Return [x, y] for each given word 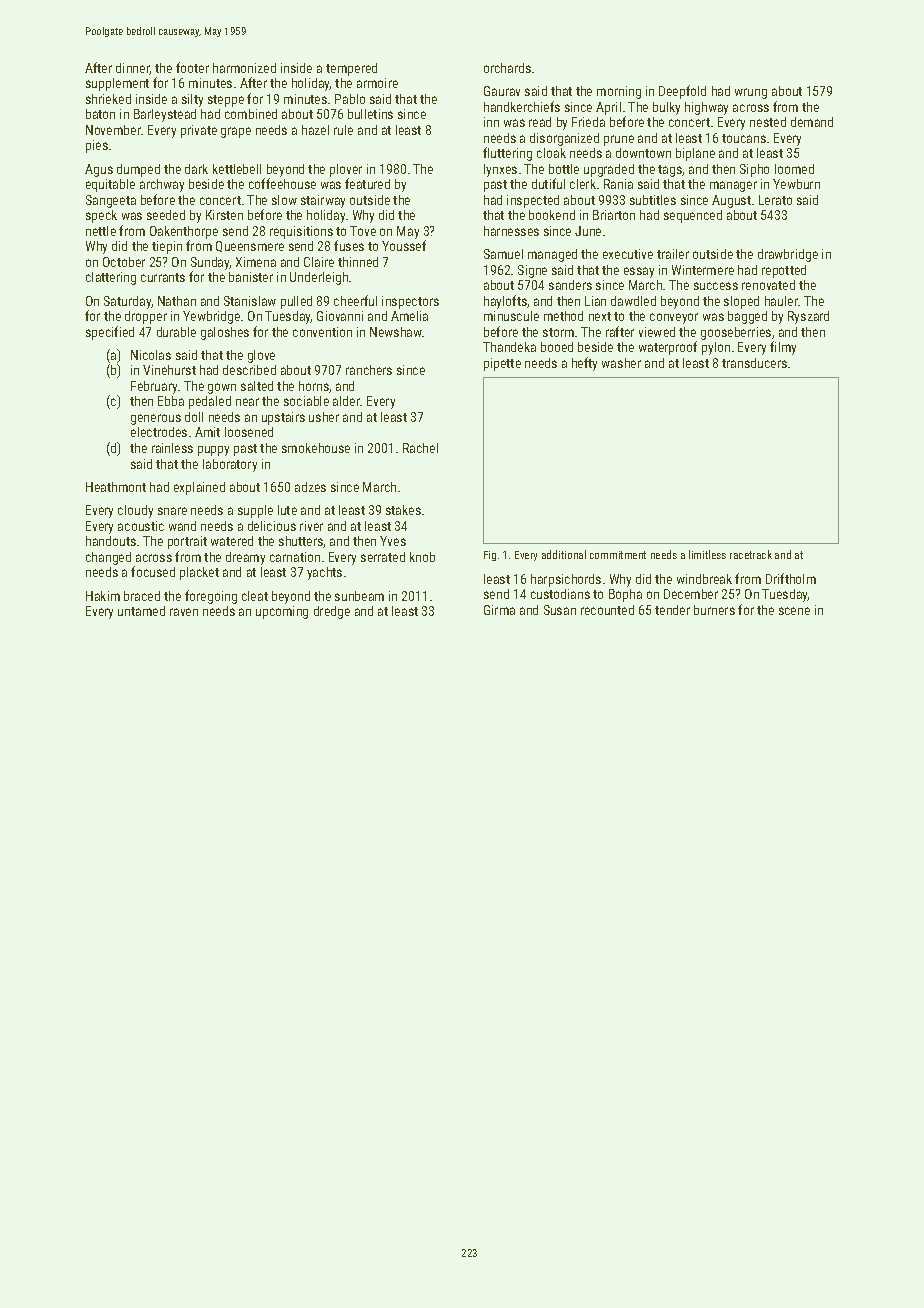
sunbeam [359, 596]
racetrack [751, 554]
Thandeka [509, 347]
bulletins [370, 114]
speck [101, 216]
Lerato [775, 200]
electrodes [159, 432]
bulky [666, 108]
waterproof [668, 348]
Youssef [404, 245]
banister [251, 277]
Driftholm [791, 578]
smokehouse [316, 448]
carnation [295, 557]
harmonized [244, 68]
